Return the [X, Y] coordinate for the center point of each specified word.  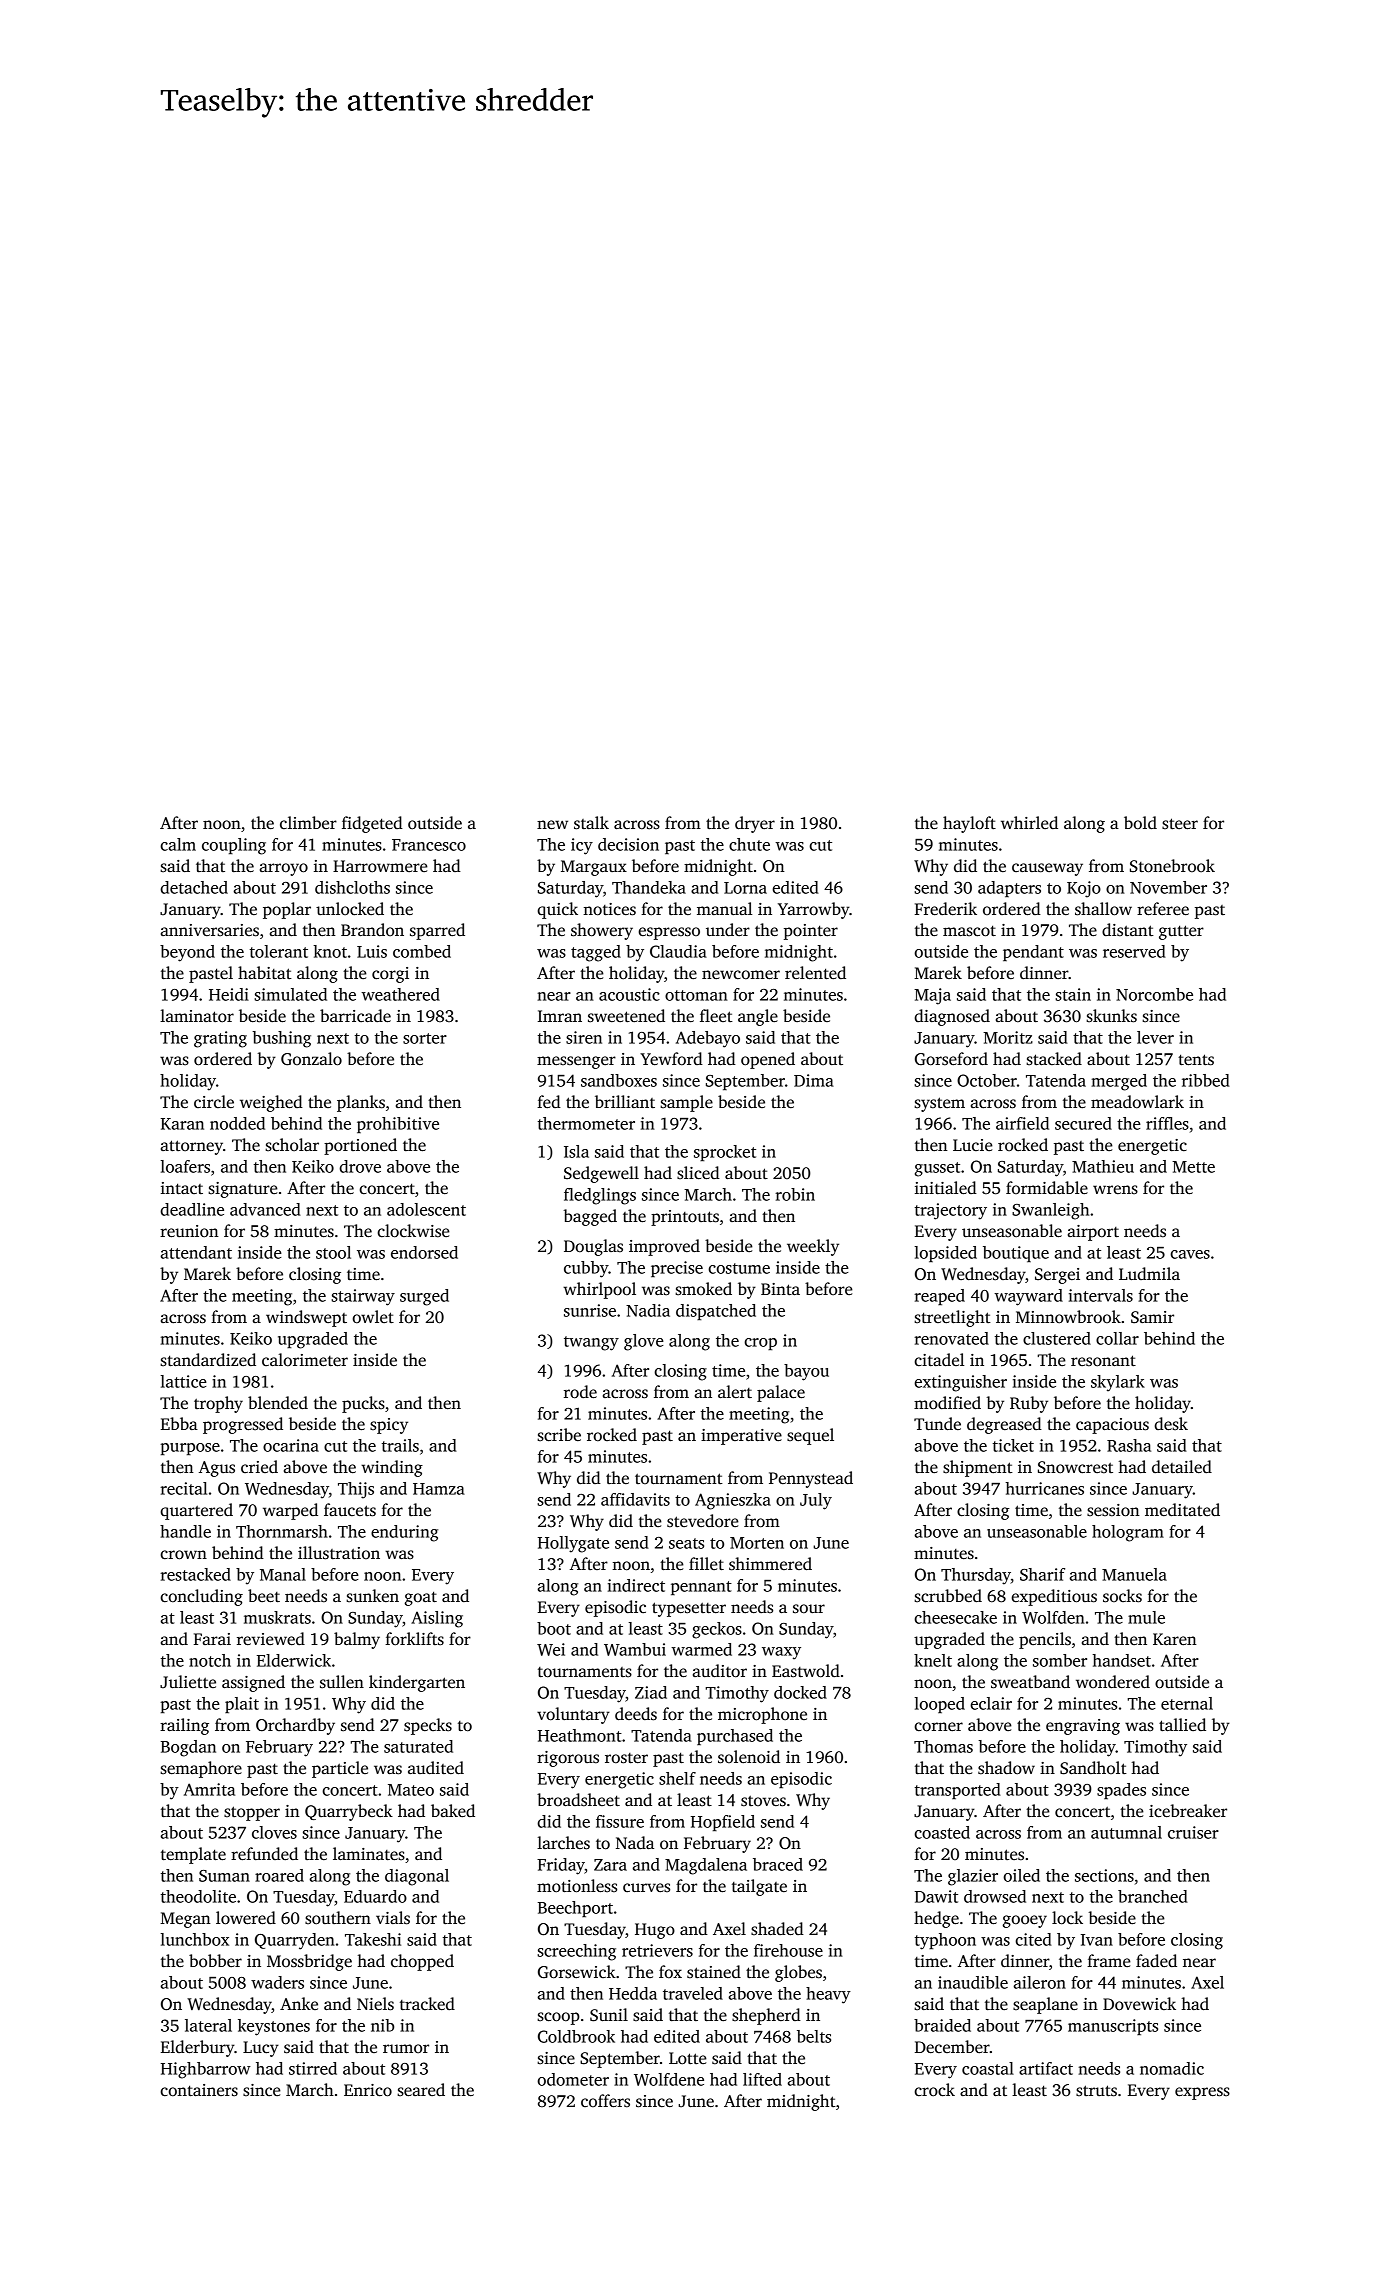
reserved [1134, 951]
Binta [780, 1289]
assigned [253, 1683]
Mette [1193, 1167]
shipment [978, 1468]
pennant [701, 1588]
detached [194, 887]
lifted [762, 2079]
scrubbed [948, 1596]
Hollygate [573, 1544]
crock [935, 2090]
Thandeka [649, 887]
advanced [265, 1209]
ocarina [291, 1445]
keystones [274, 2027]
